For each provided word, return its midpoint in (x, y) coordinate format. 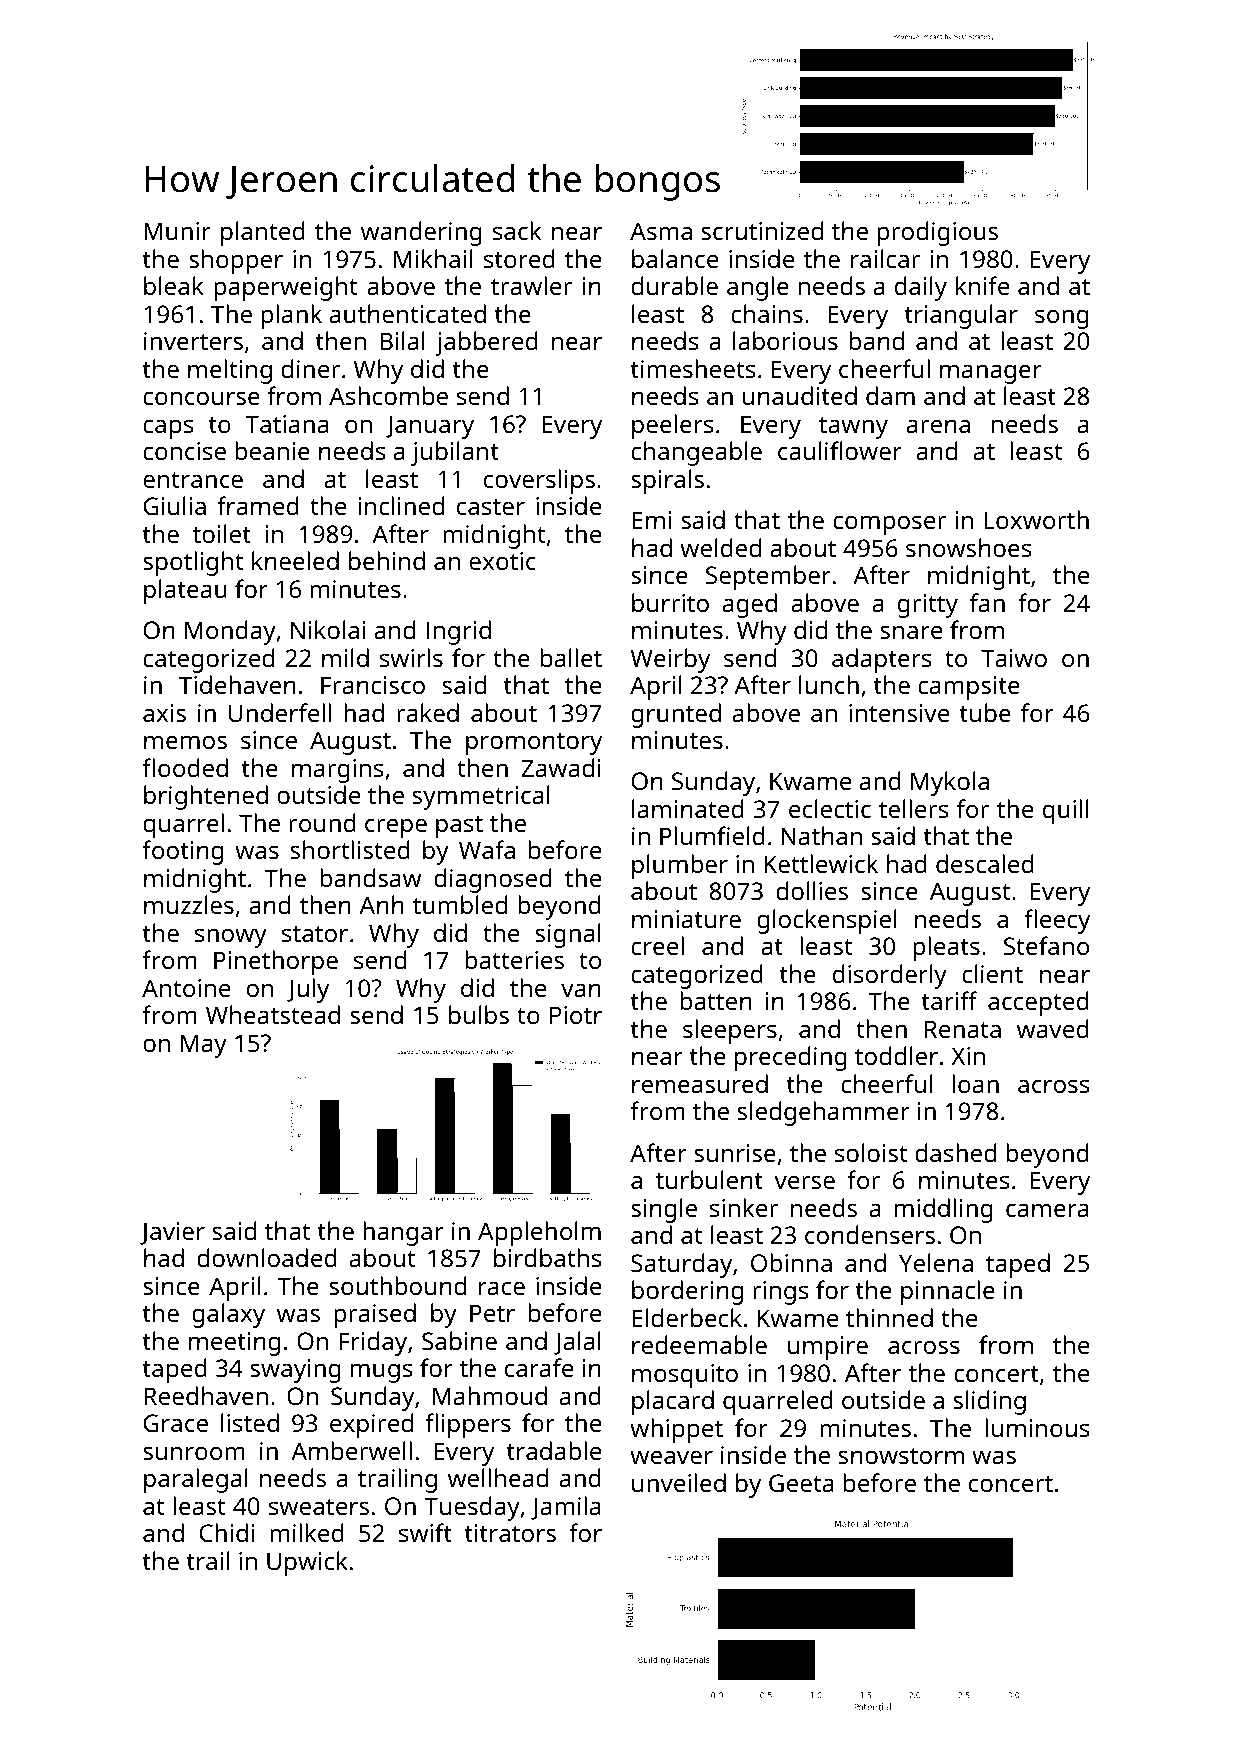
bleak (174, 285)
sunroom (194, 1453)
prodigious (937, 233)
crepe (396, 828)
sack (517, 230)
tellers (914, 808)
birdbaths (548, 1257)
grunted (676, 715)
